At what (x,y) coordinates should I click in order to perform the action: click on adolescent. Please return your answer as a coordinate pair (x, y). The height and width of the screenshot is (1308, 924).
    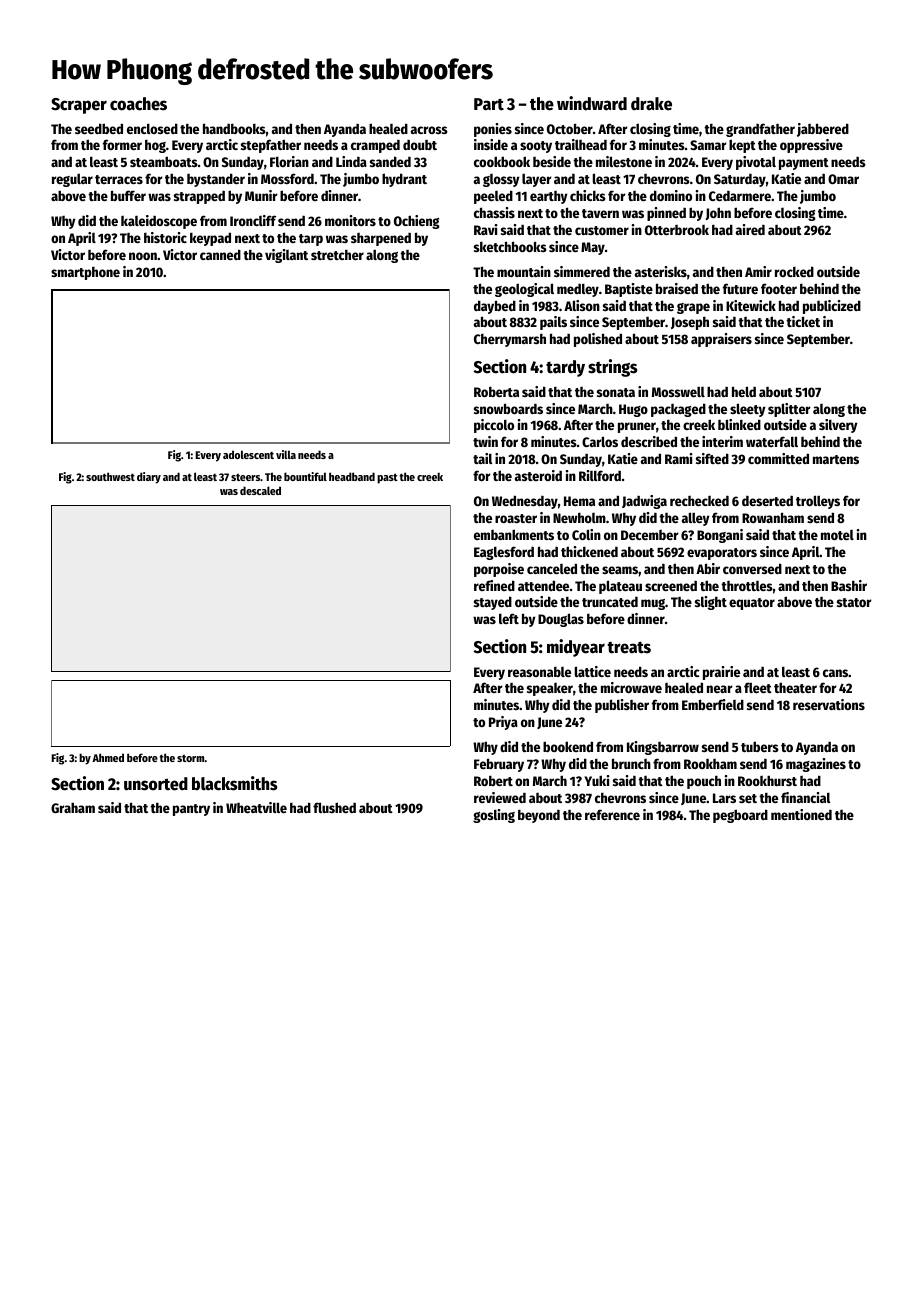
    Looking at the image, I should click on (248, 454).
